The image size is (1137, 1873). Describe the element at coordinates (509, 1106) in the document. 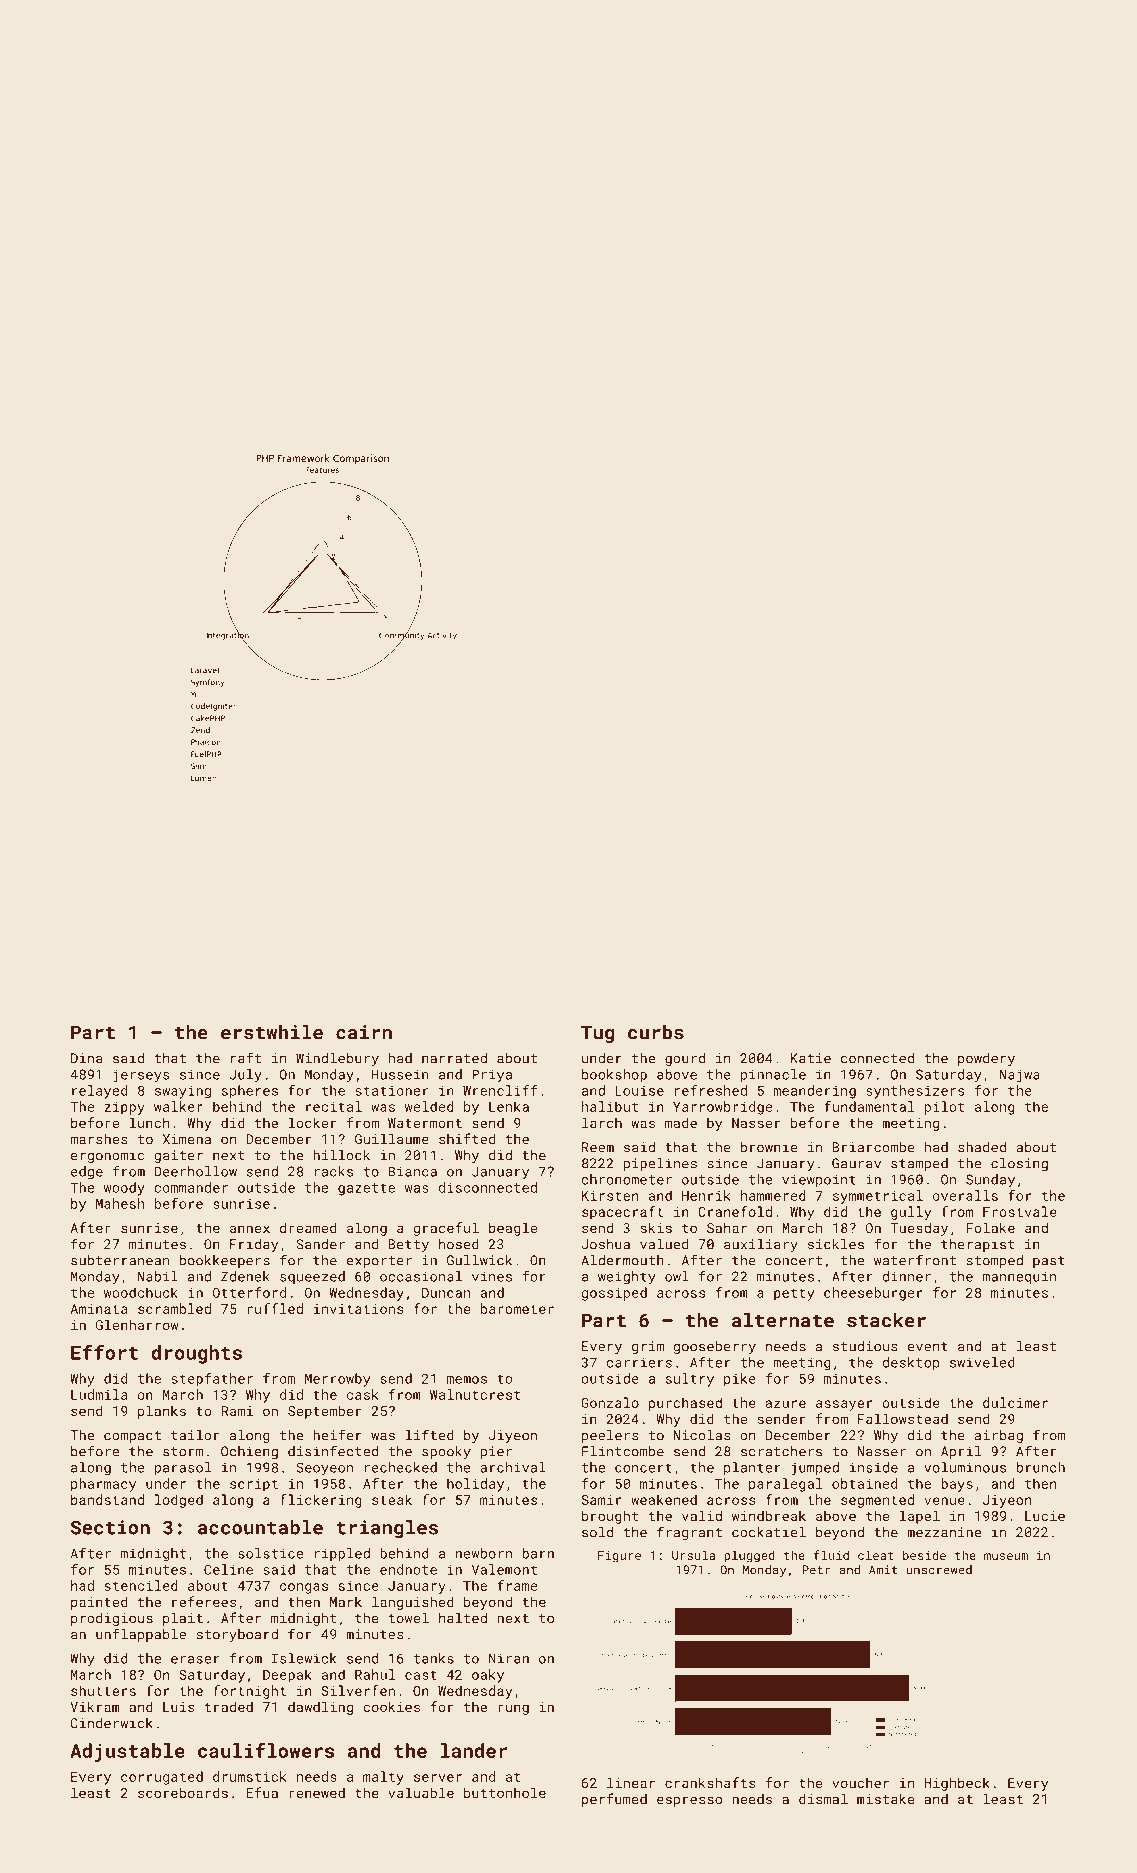

I see `Lenka` at that location.
